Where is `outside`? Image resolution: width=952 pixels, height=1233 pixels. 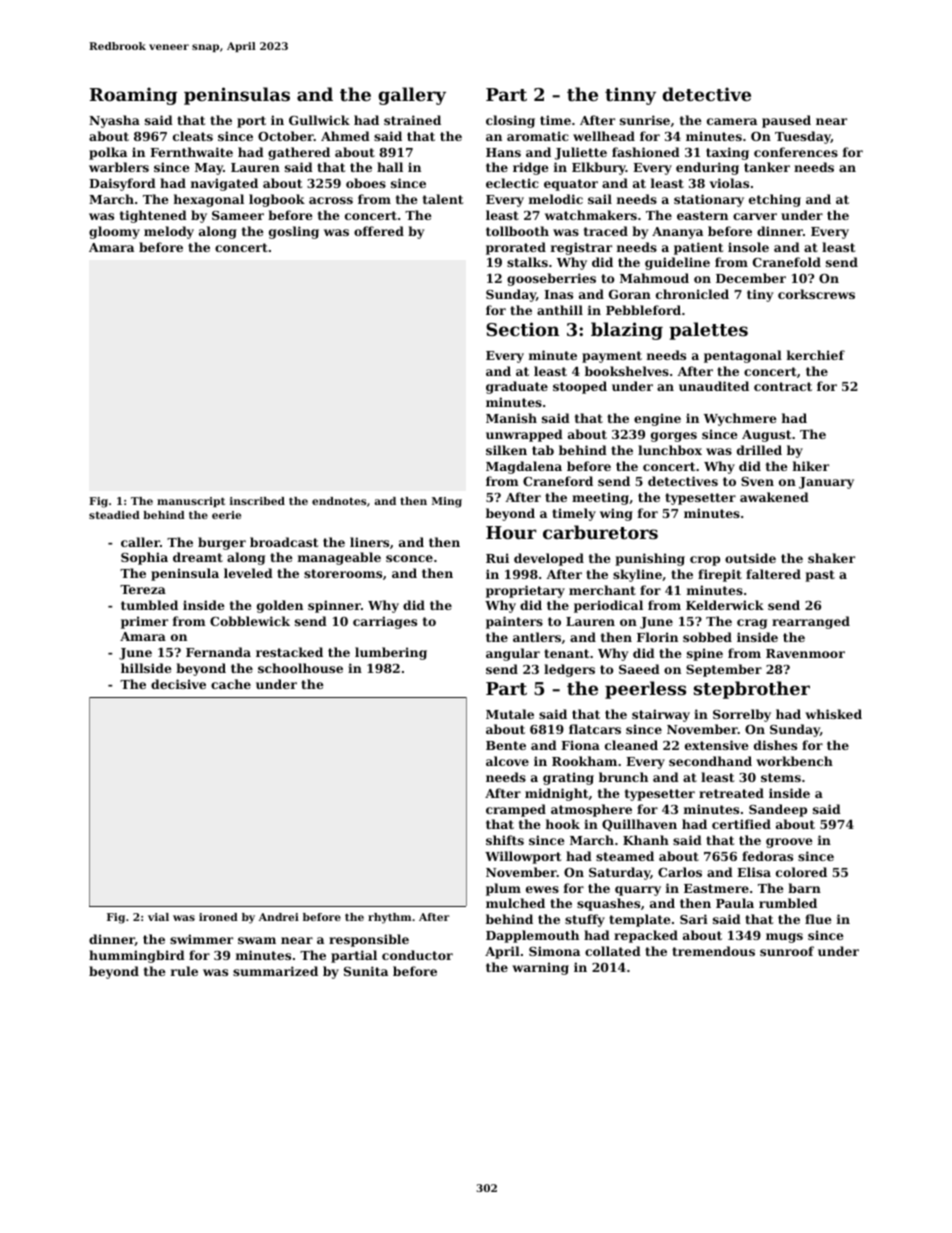
outside is located at coordinates (750, 558).
